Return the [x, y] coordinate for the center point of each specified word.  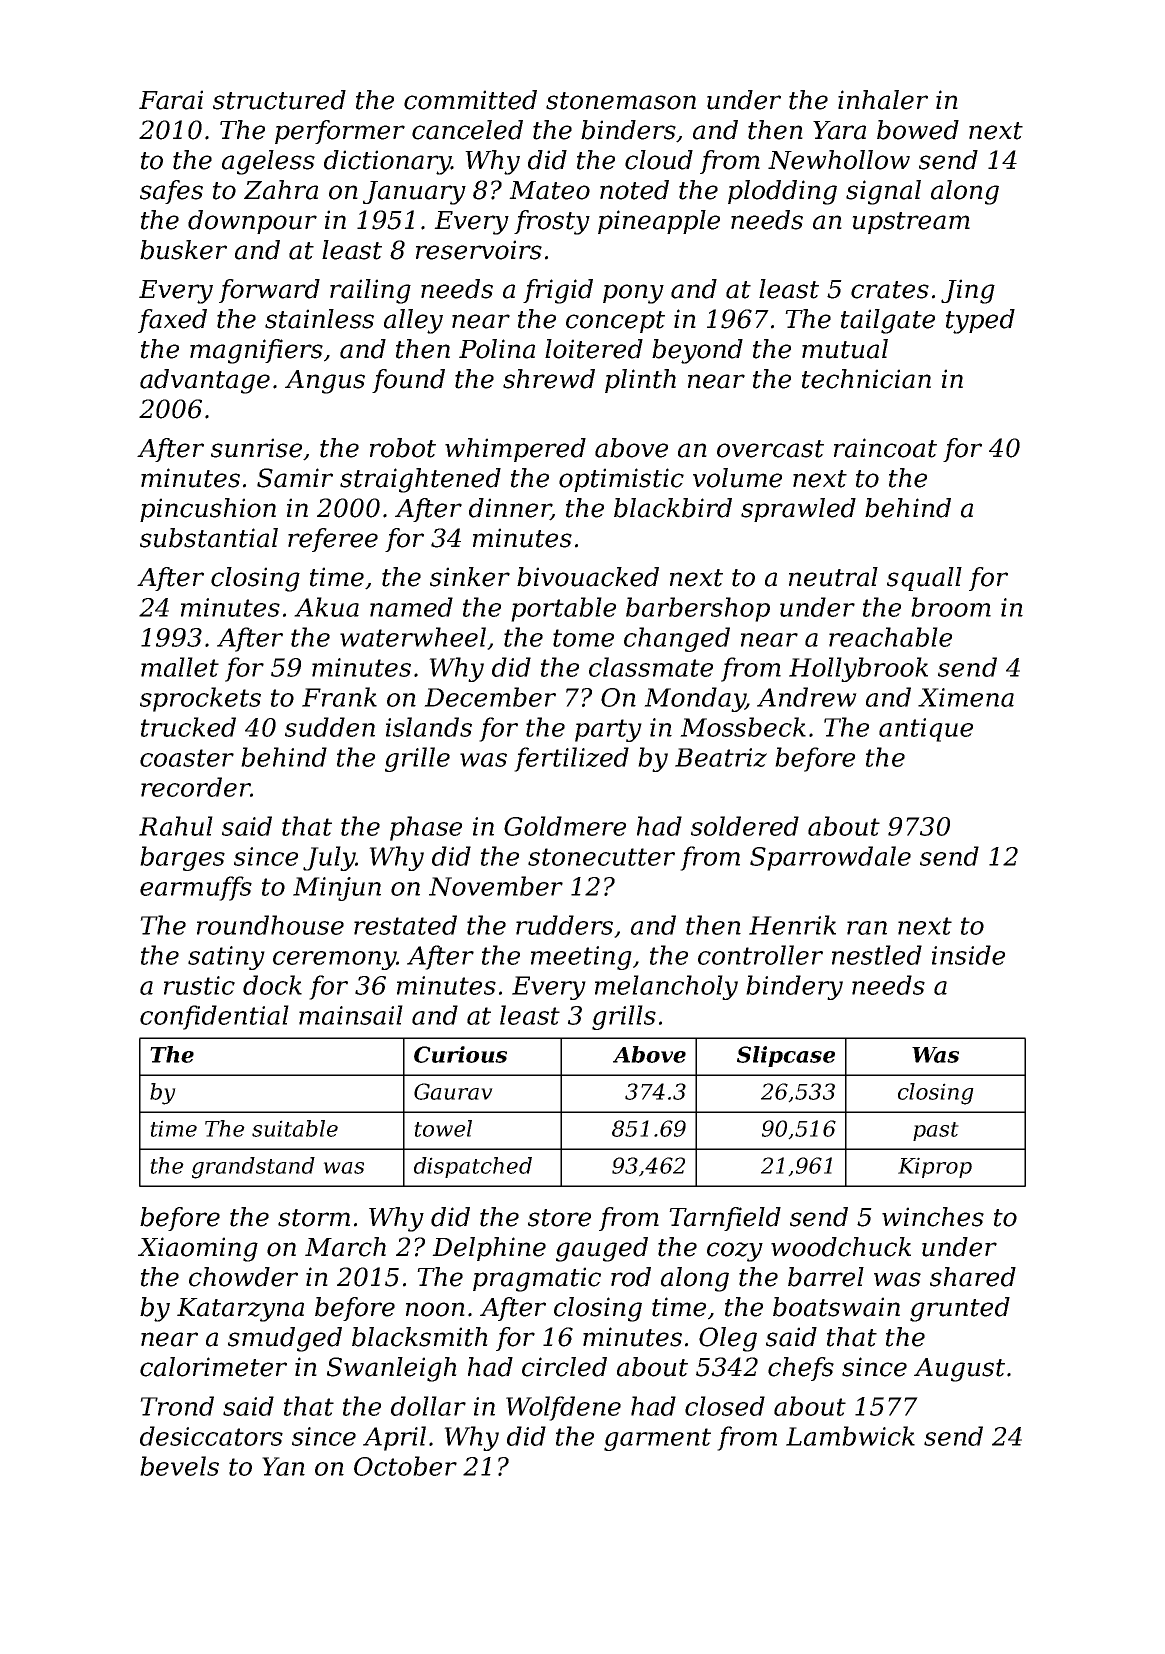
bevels [179, 1466]
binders [628, 130]
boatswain [836, 1307]
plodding [782, 192]
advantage [205, 381]
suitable [295, 1128]
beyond [697, 351]
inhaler [883, 100]
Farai [171, 100]
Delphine [489, 1249]
